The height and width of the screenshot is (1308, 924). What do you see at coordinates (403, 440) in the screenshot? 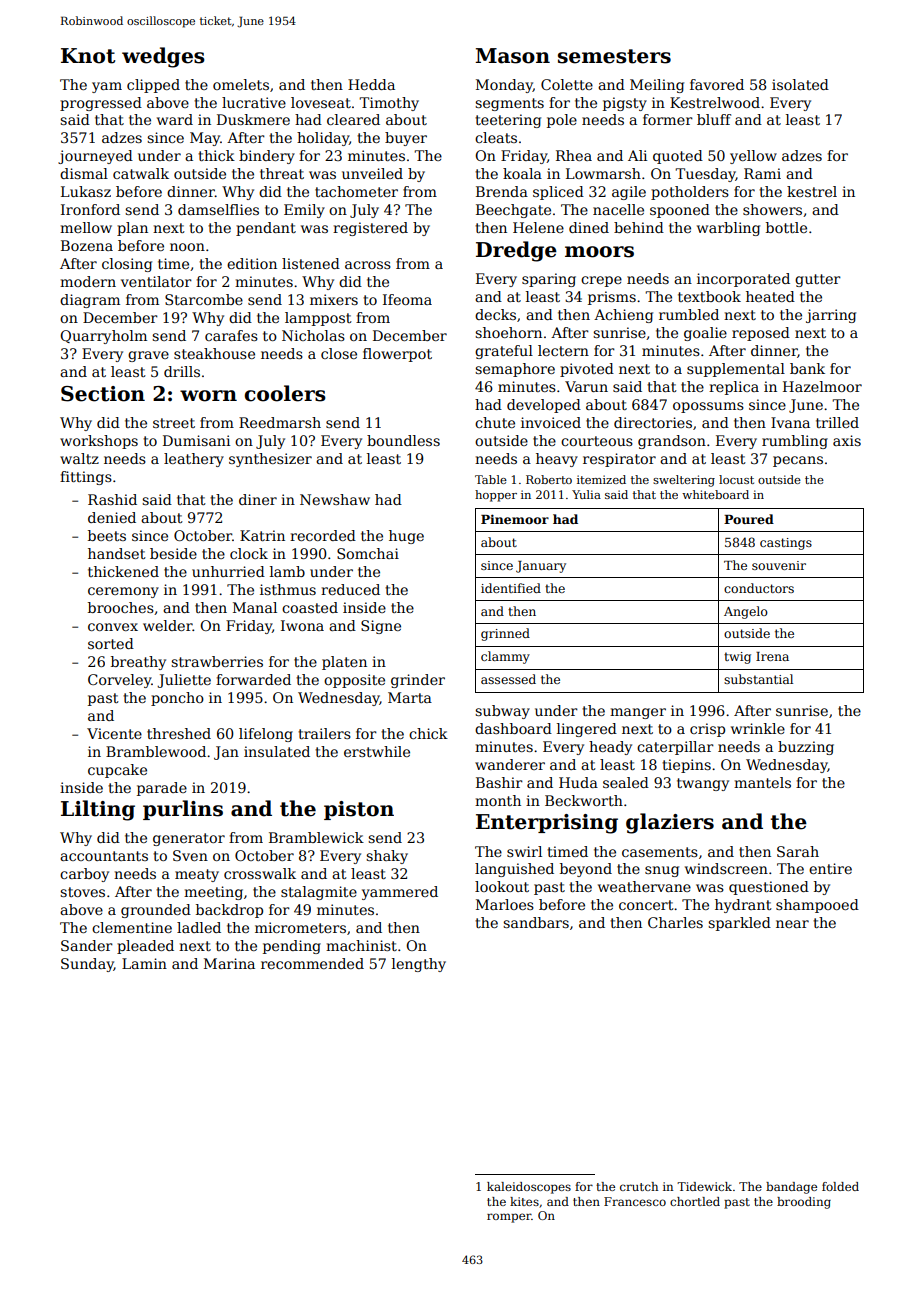
I see `boundless` at bounding box center [403, 440].
